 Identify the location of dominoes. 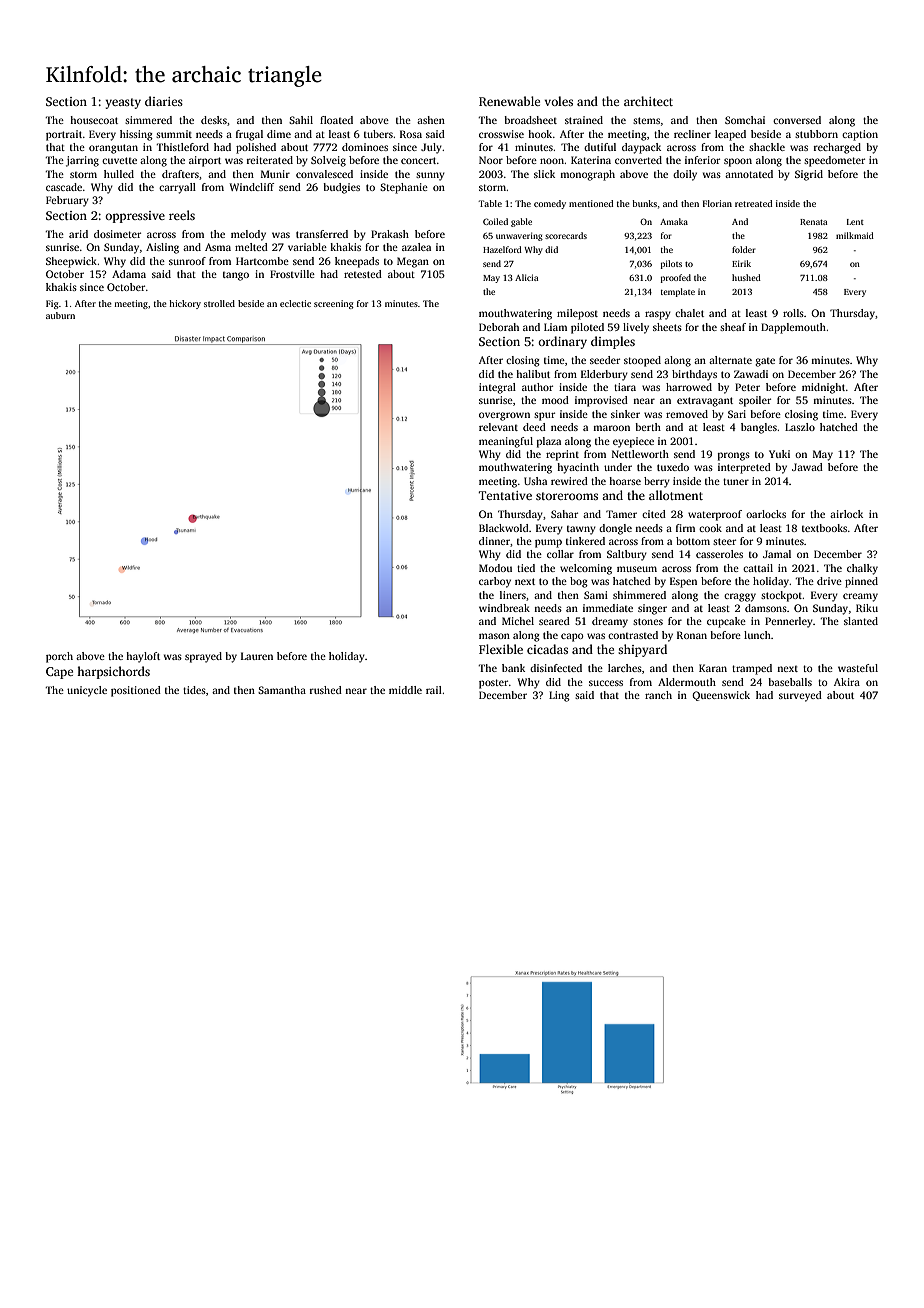
(365, 147).
